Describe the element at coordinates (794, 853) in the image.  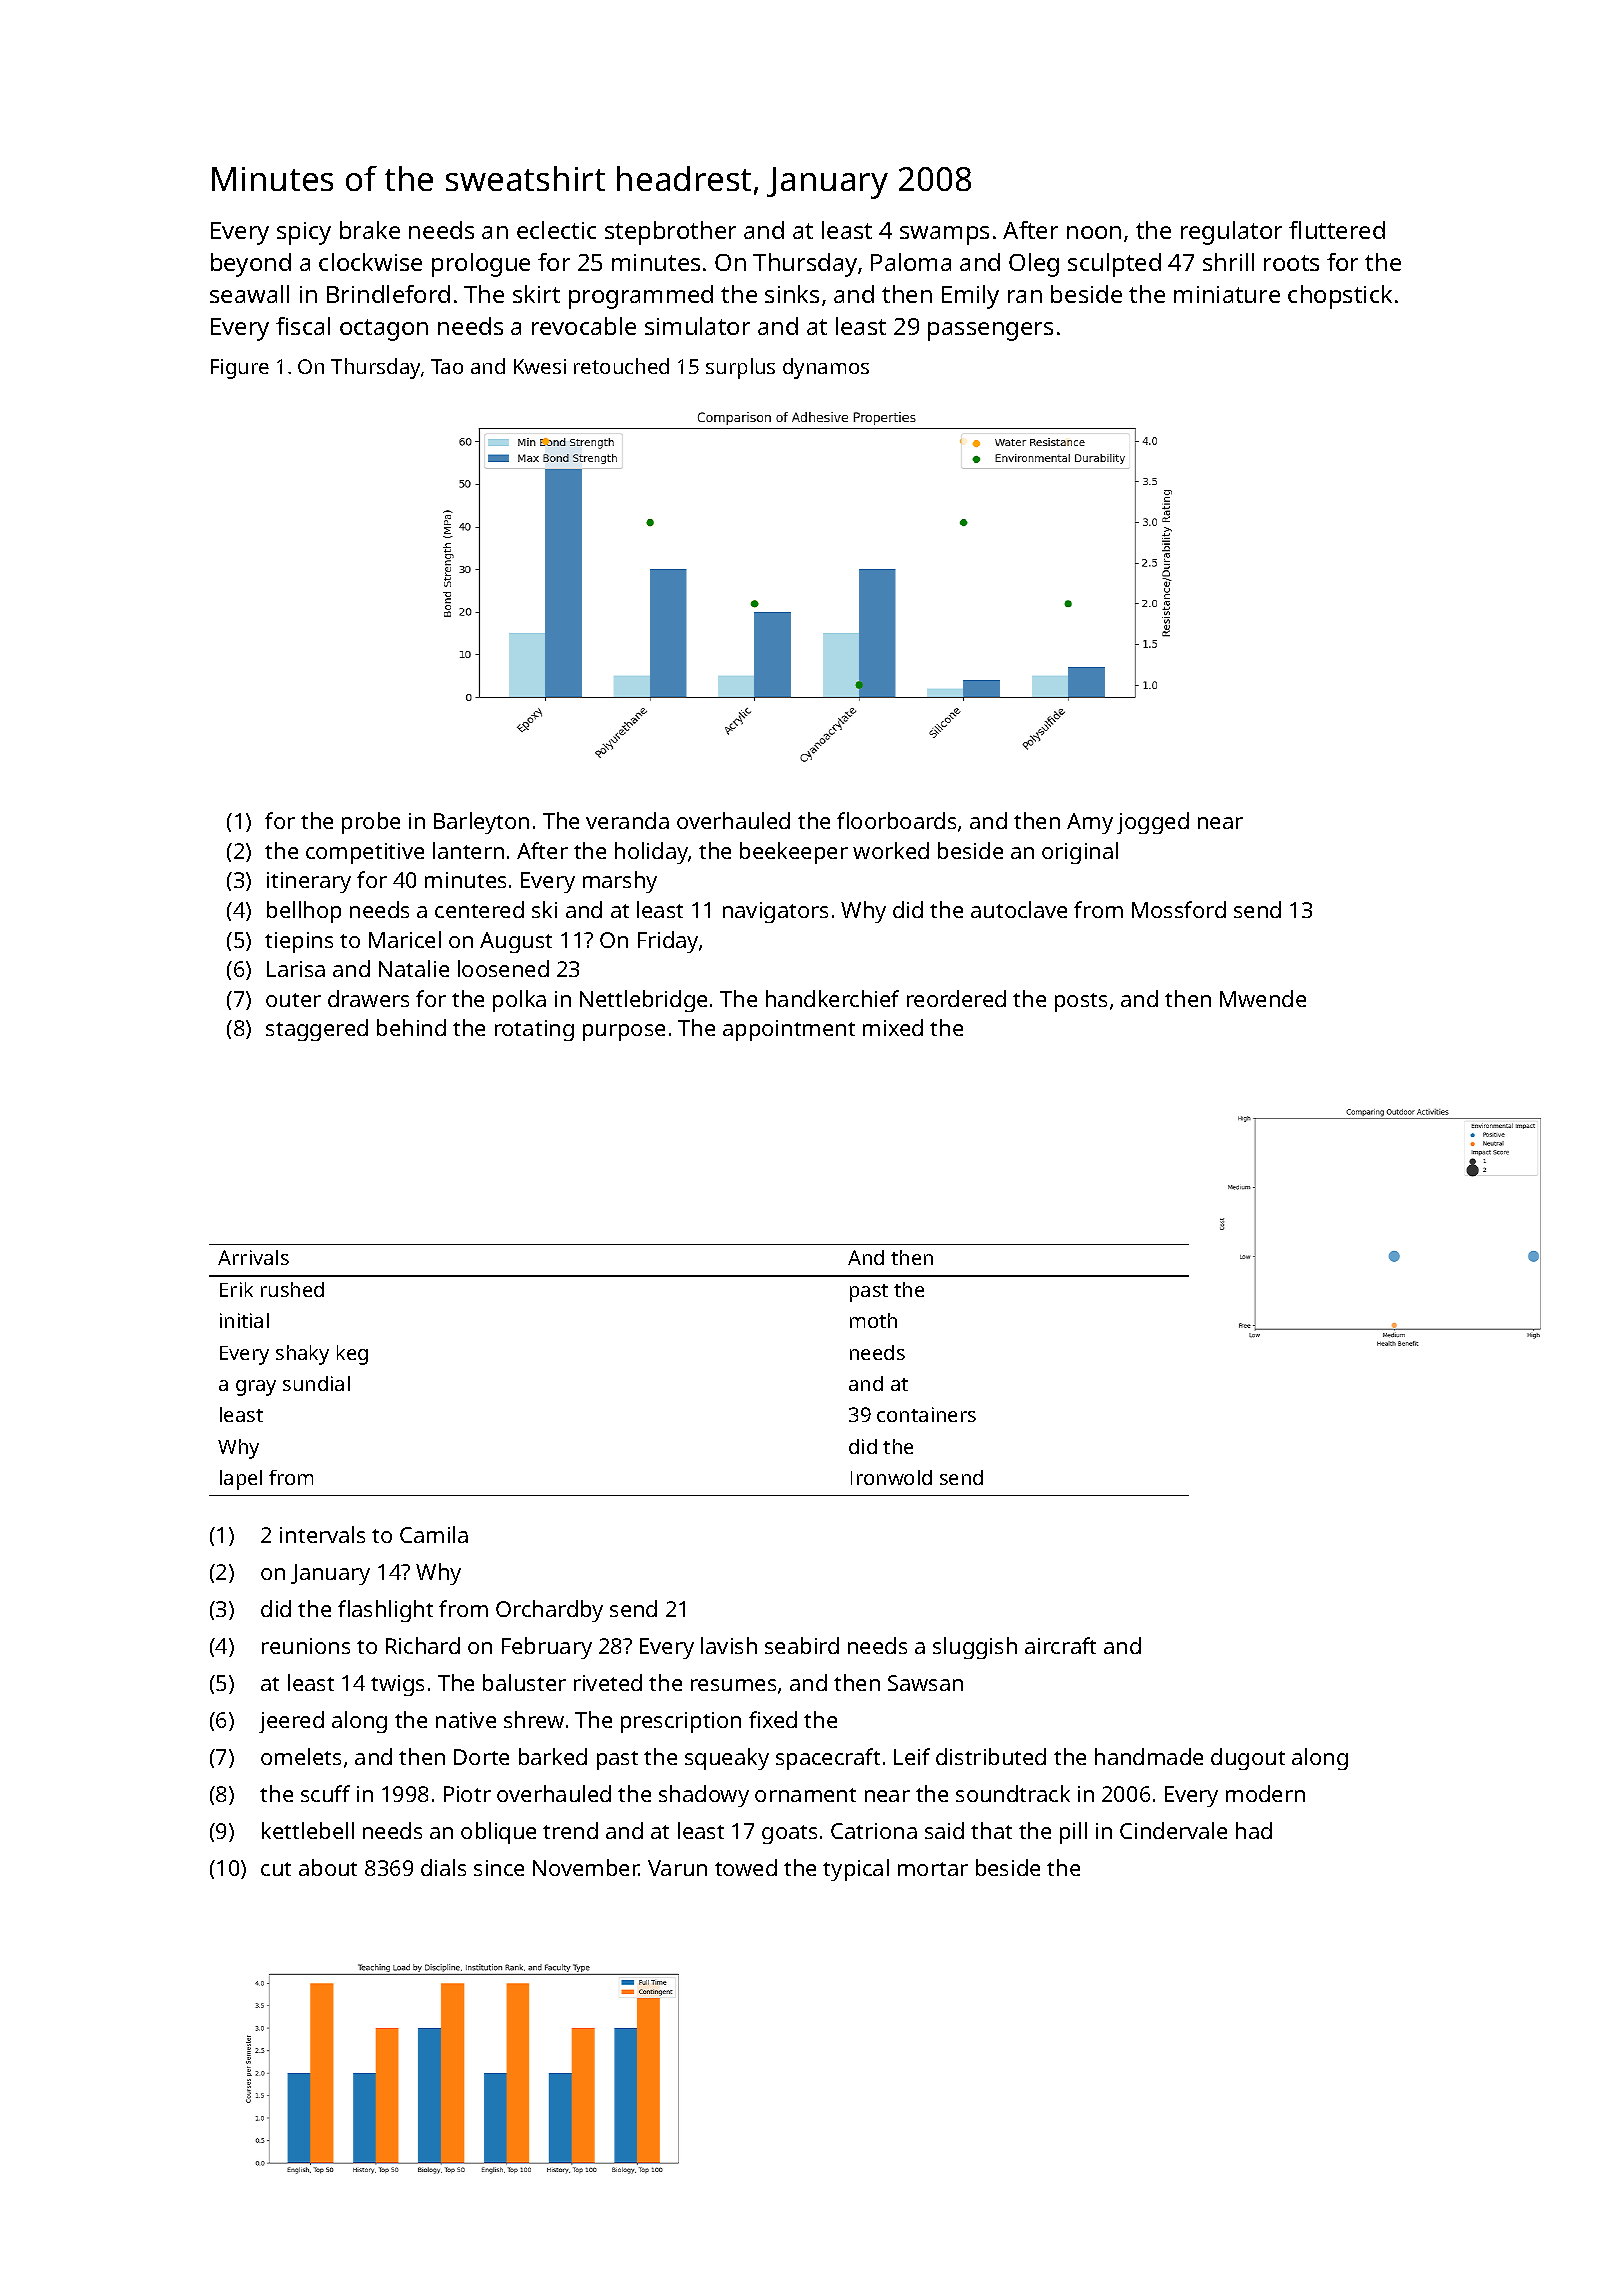
I see `beekeeper` at that location.
